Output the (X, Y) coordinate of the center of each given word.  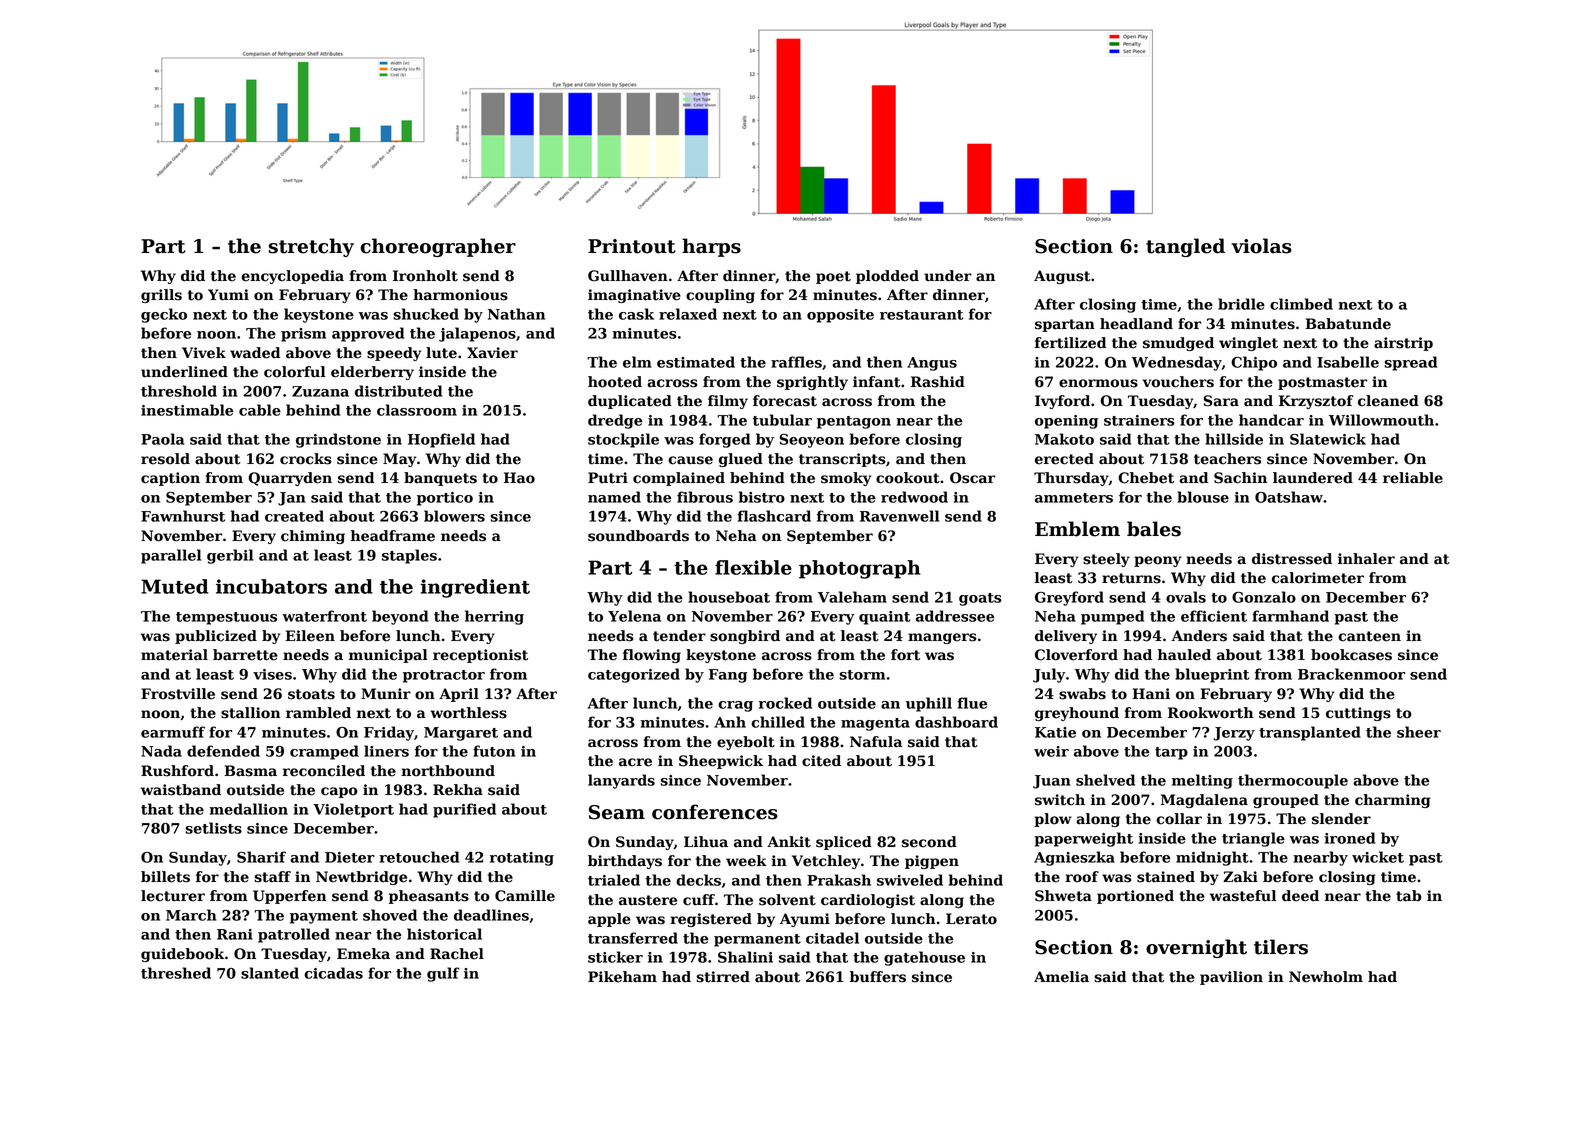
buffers (878, 977)
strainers (1139, 420)
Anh (730, 722)
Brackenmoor (1351, 674)
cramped (324, 752)
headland (1136, 324)
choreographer (438, 247)
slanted (270, 973)
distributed (398, 391)
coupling (720, 296)
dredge (615, 421)
